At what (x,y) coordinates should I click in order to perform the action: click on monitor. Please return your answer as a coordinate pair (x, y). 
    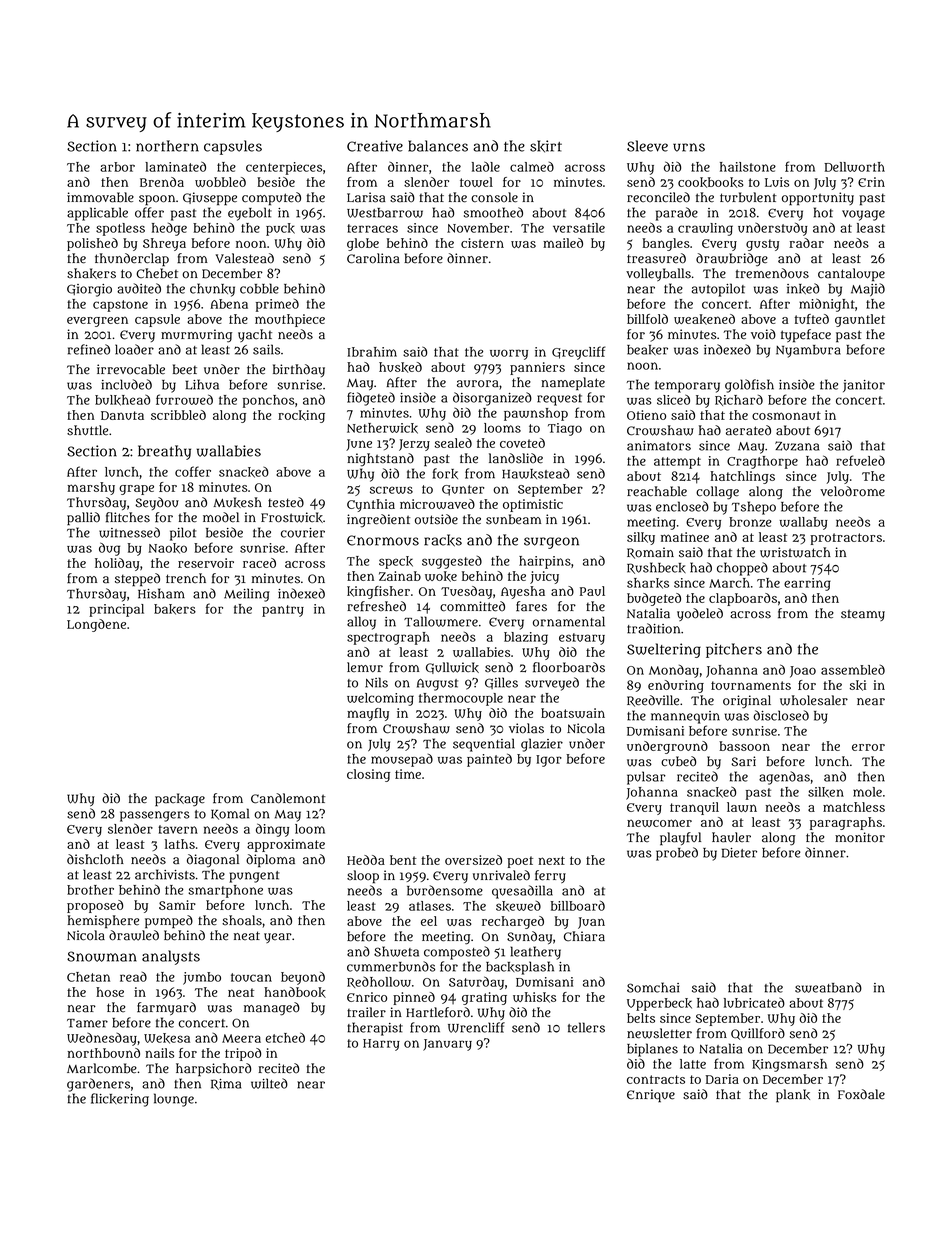
    Looking at the image, I should click on (860, 837).
